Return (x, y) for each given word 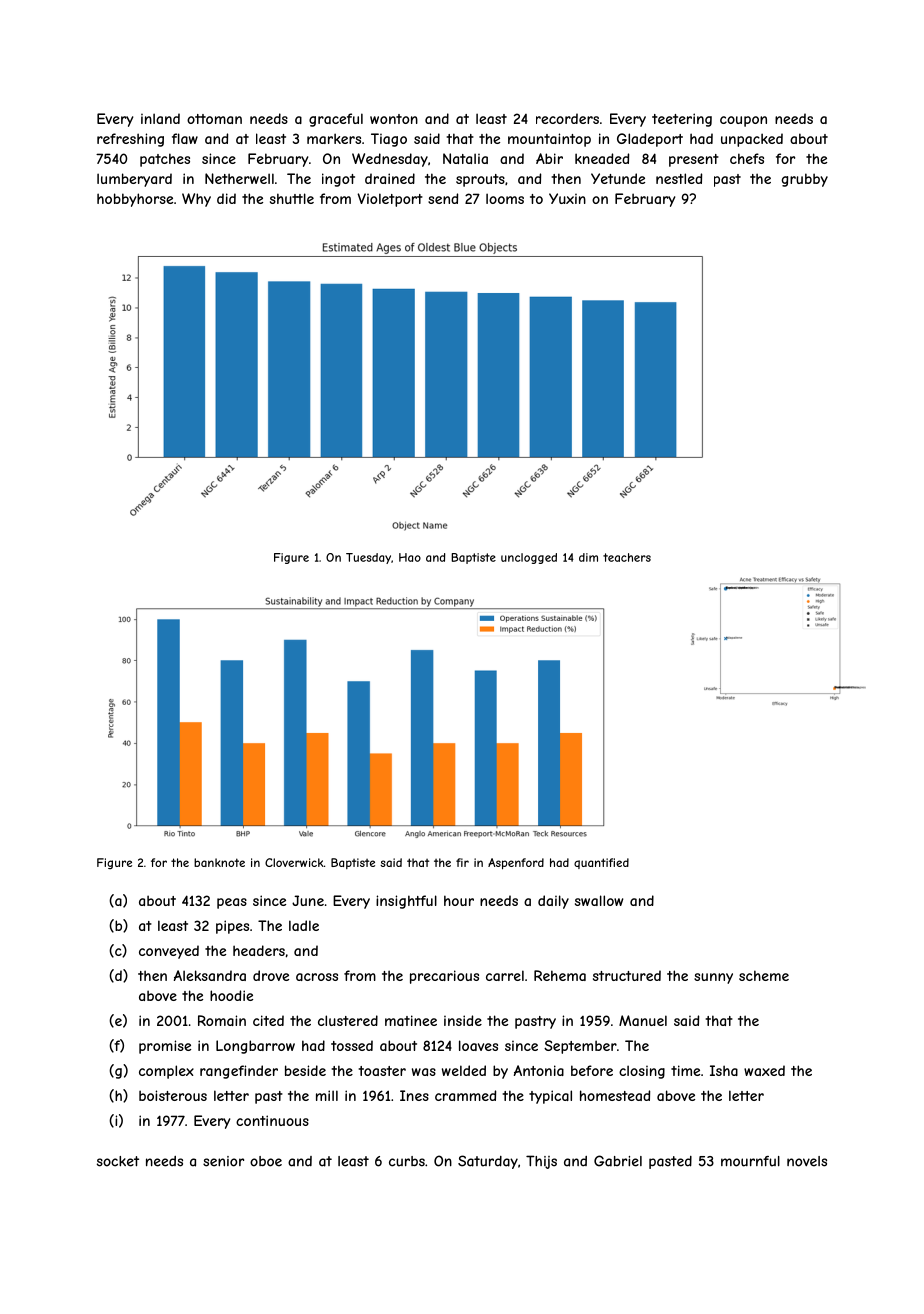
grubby (805, 180)
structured (627, 975)
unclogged (529, 558)
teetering (682, 120)
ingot (338, 180)
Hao (410, 557)
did (226, 198)
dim (588, 557)
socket (118, 1161)
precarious (444, 977)
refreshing (130, 140)
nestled (679, 178)
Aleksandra (210, 975)
